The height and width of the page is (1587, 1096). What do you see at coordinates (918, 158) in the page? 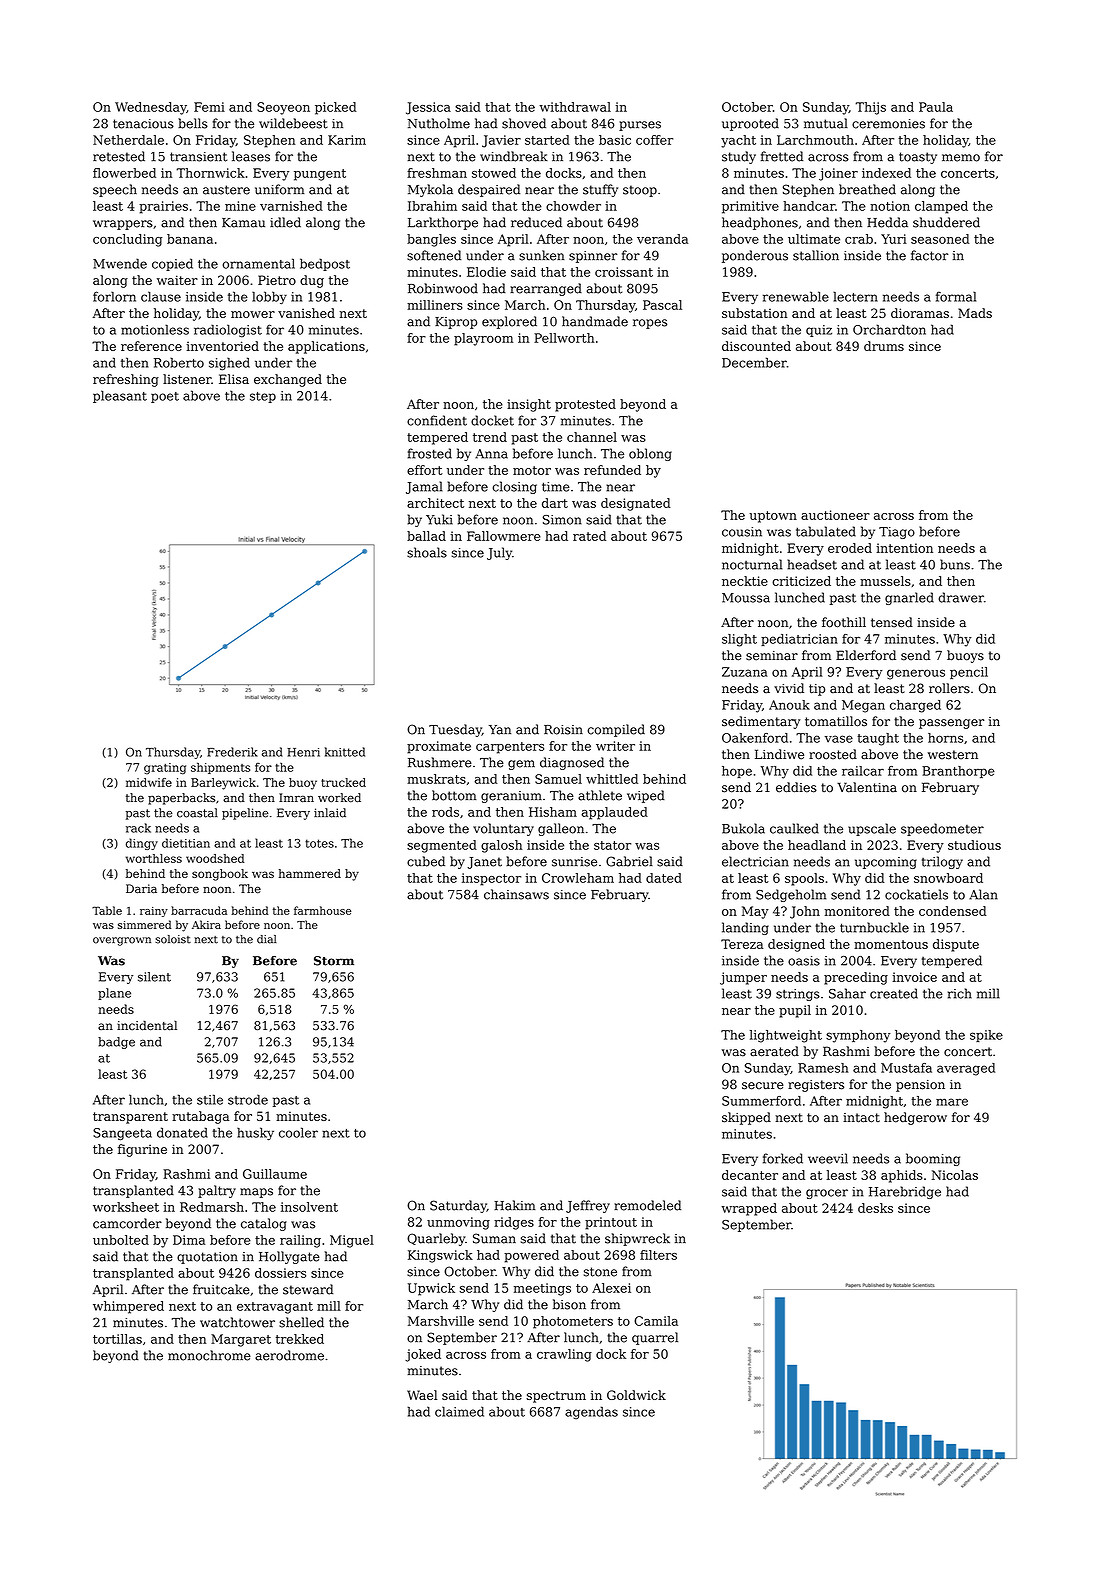
I see `toasty` at bounding box center [918, 158].
